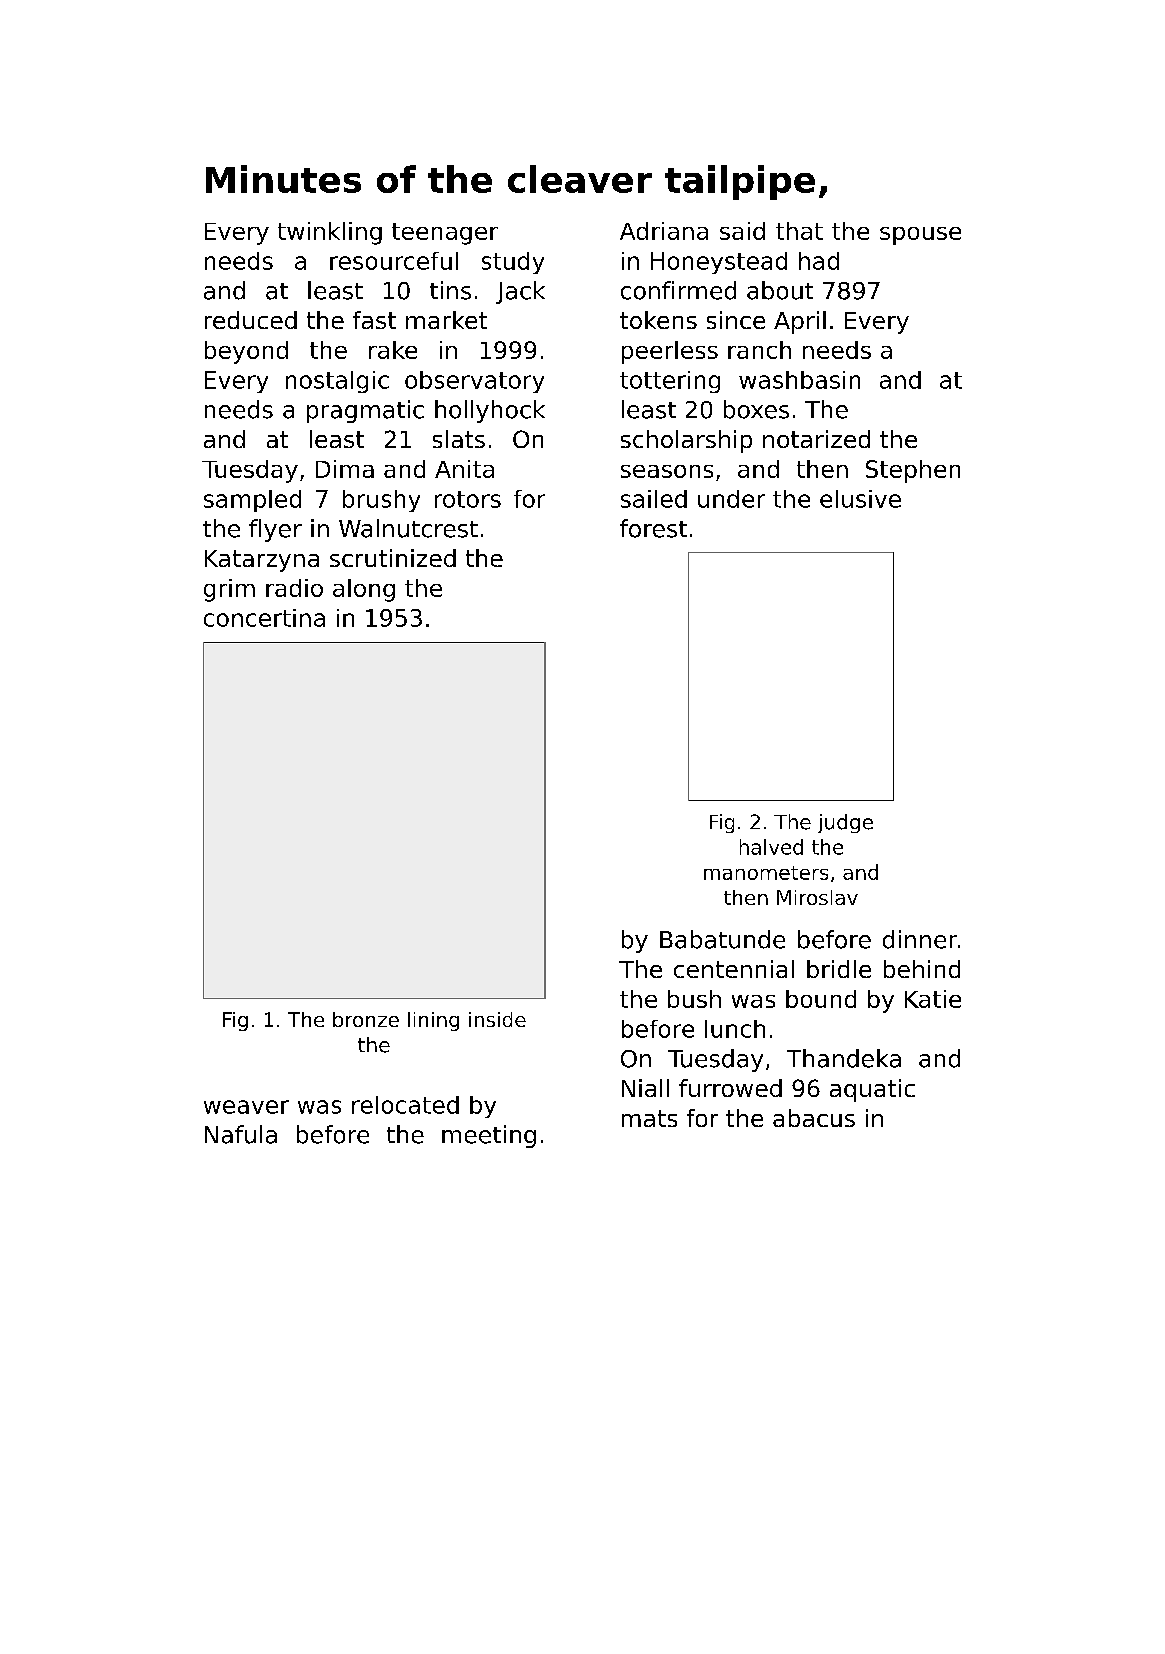 The width and height of the document is (1165, 1654). What do you see at coordinates (241, 1134) in the document?
I see `Nafula` at bounding box center [241, 1134].
